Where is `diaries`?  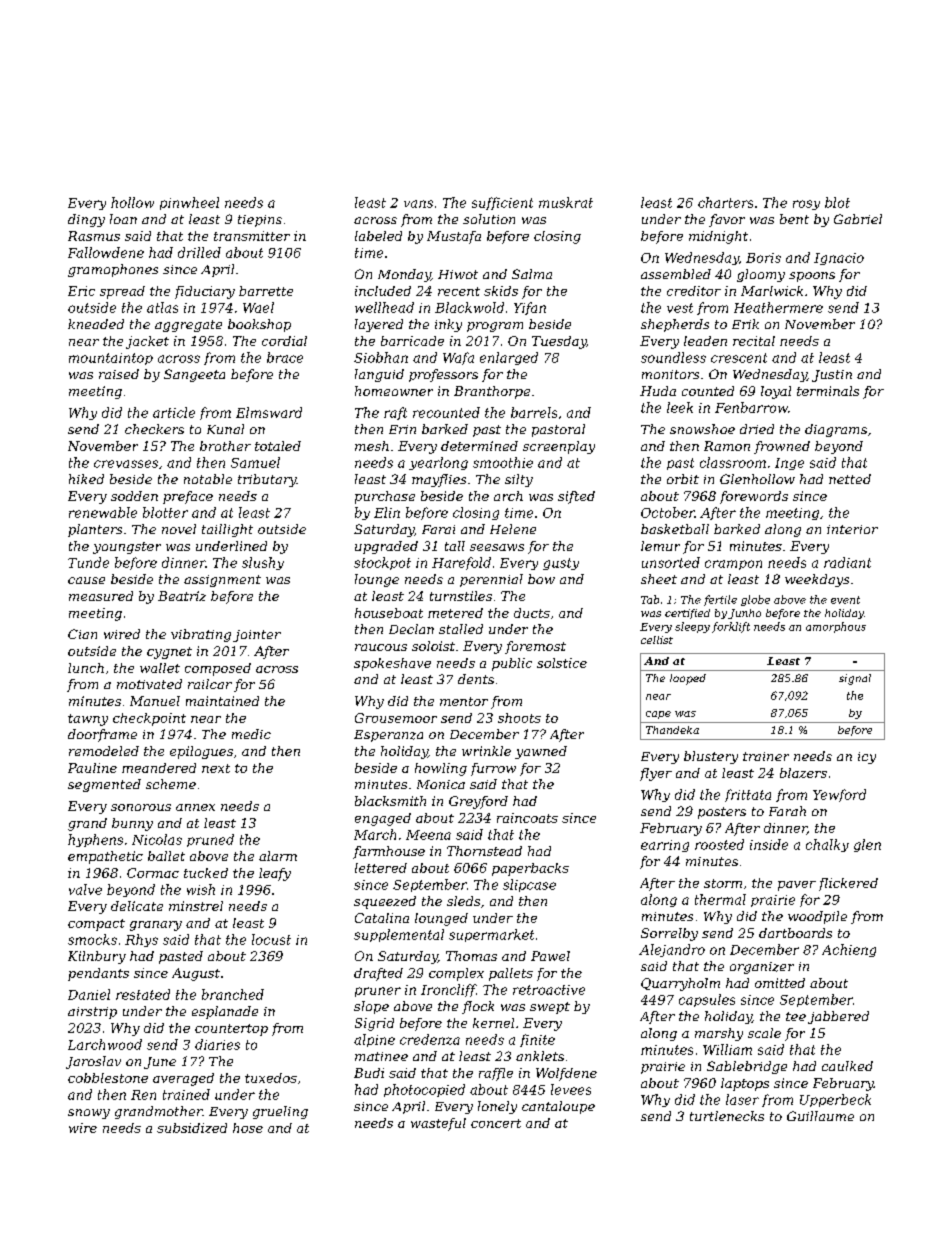 diaries is located at coordinates (217, 1044).
